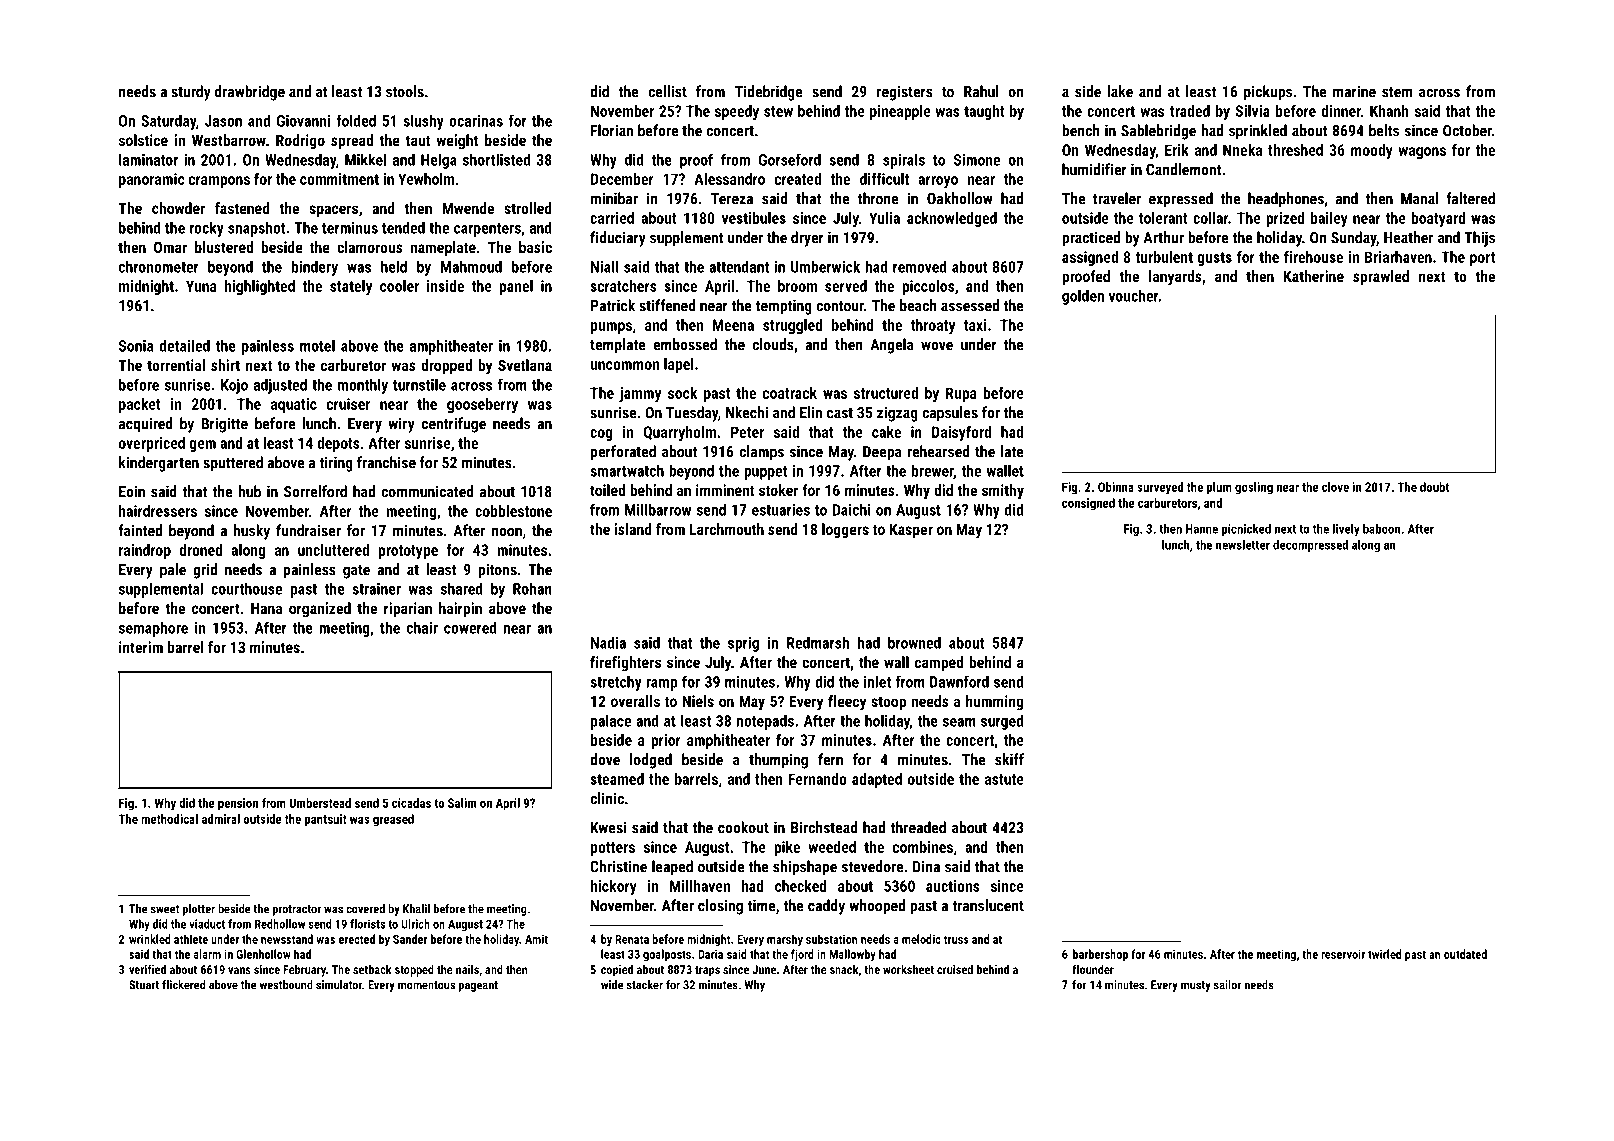  Describe the element at coordinates (1227, 985) in the image. I see `sailor` at that location.
